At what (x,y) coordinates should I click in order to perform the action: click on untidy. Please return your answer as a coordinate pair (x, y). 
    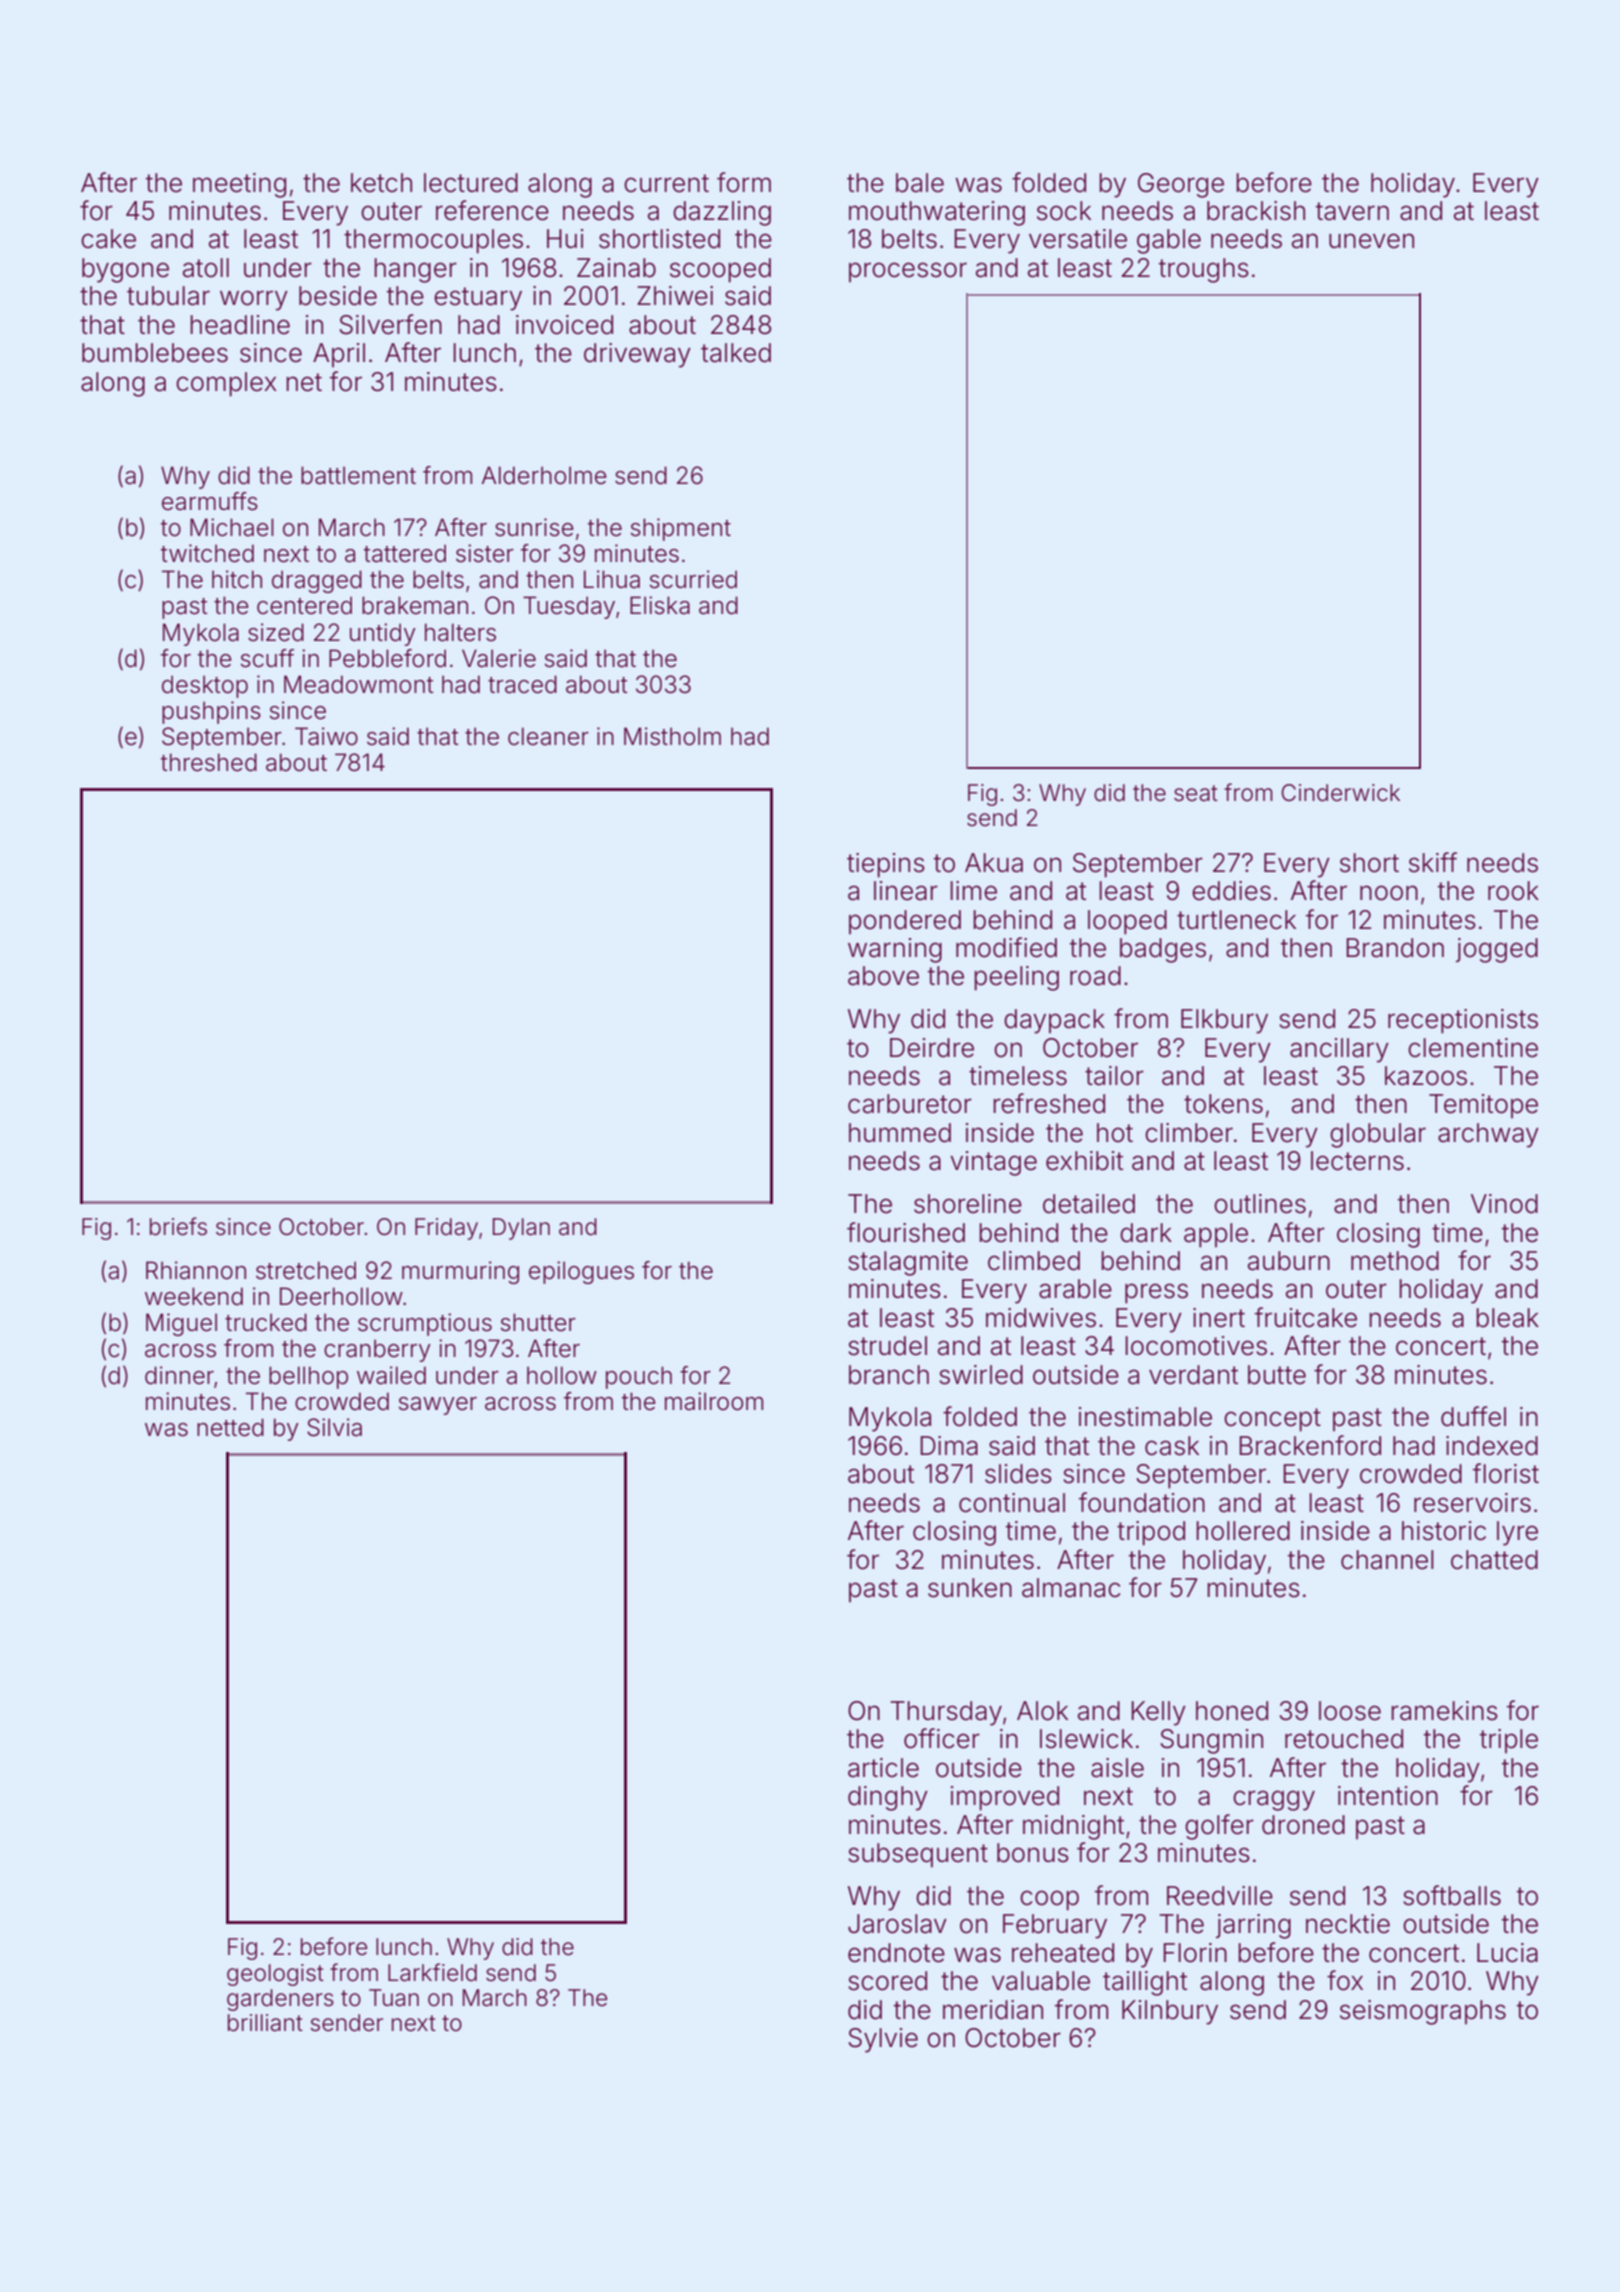
    Looking at the image, I should click on (383, 634).
